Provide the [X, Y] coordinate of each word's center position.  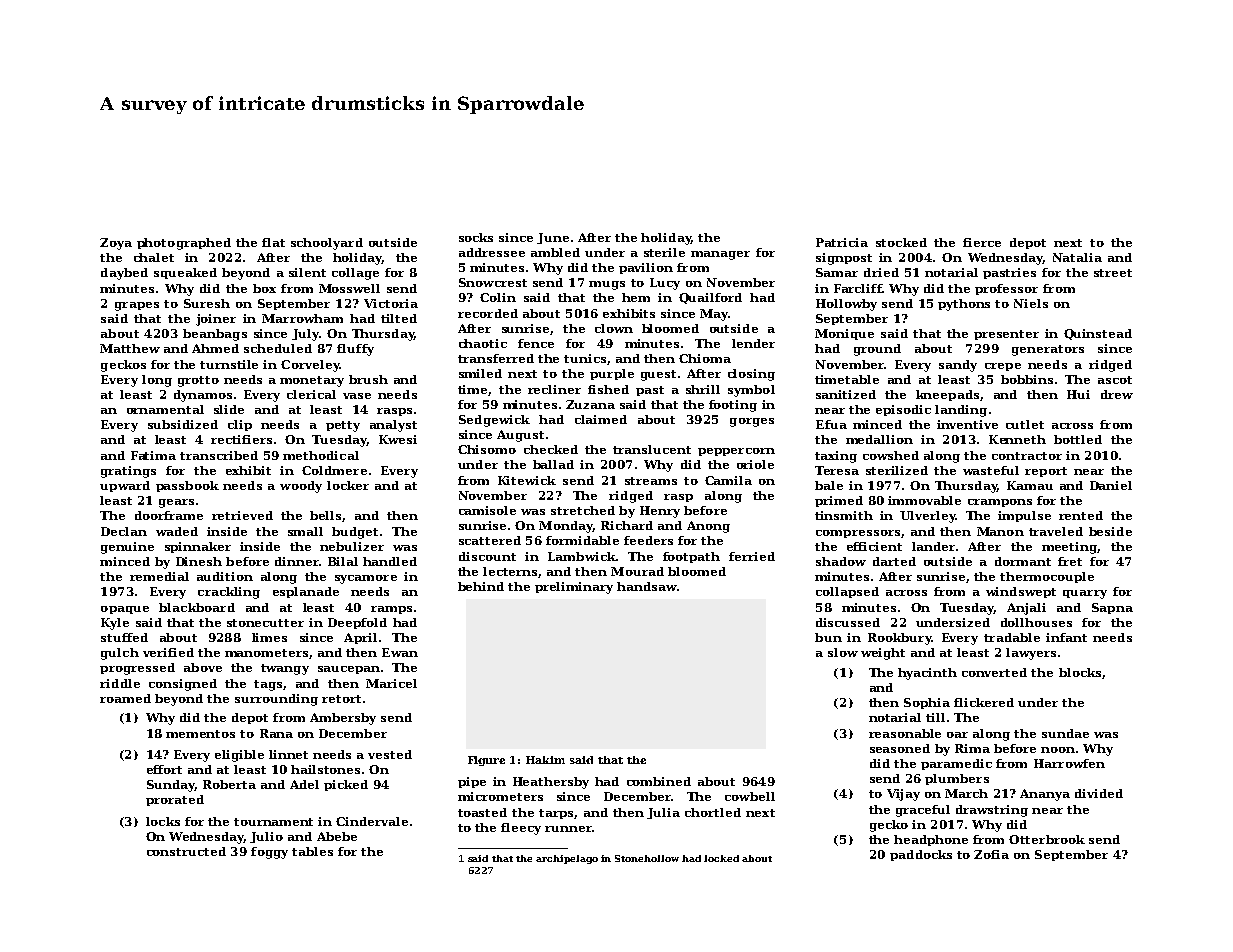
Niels [1031, 303]
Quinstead [1098, 334]
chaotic [483, 343]
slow [843, 652]
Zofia [991, 854]
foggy [269, 853]
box [264, 288]
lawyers [1031, 654]
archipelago [567, 859]
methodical [321, 455]
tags [268, 685]
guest [658, 375]
